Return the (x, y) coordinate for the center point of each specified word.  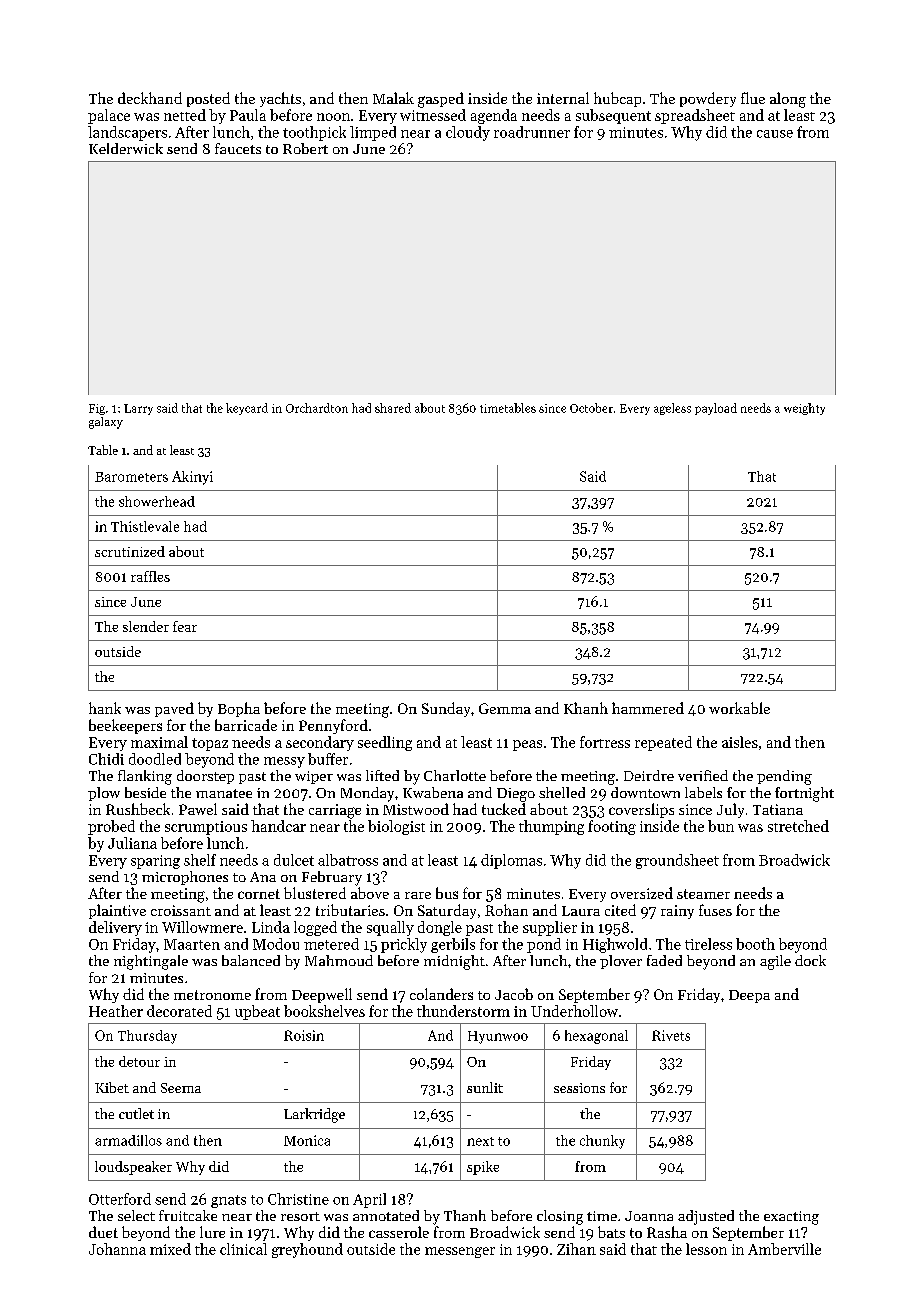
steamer (703, 894)
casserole (399, 1232)
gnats (228, 1201)
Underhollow (574, 1011)
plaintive (117, 911)
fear (185, 626)
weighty (804, 409)
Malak (393, 98)
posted (208, 99)
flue (753, 98)
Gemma (505, 708)
